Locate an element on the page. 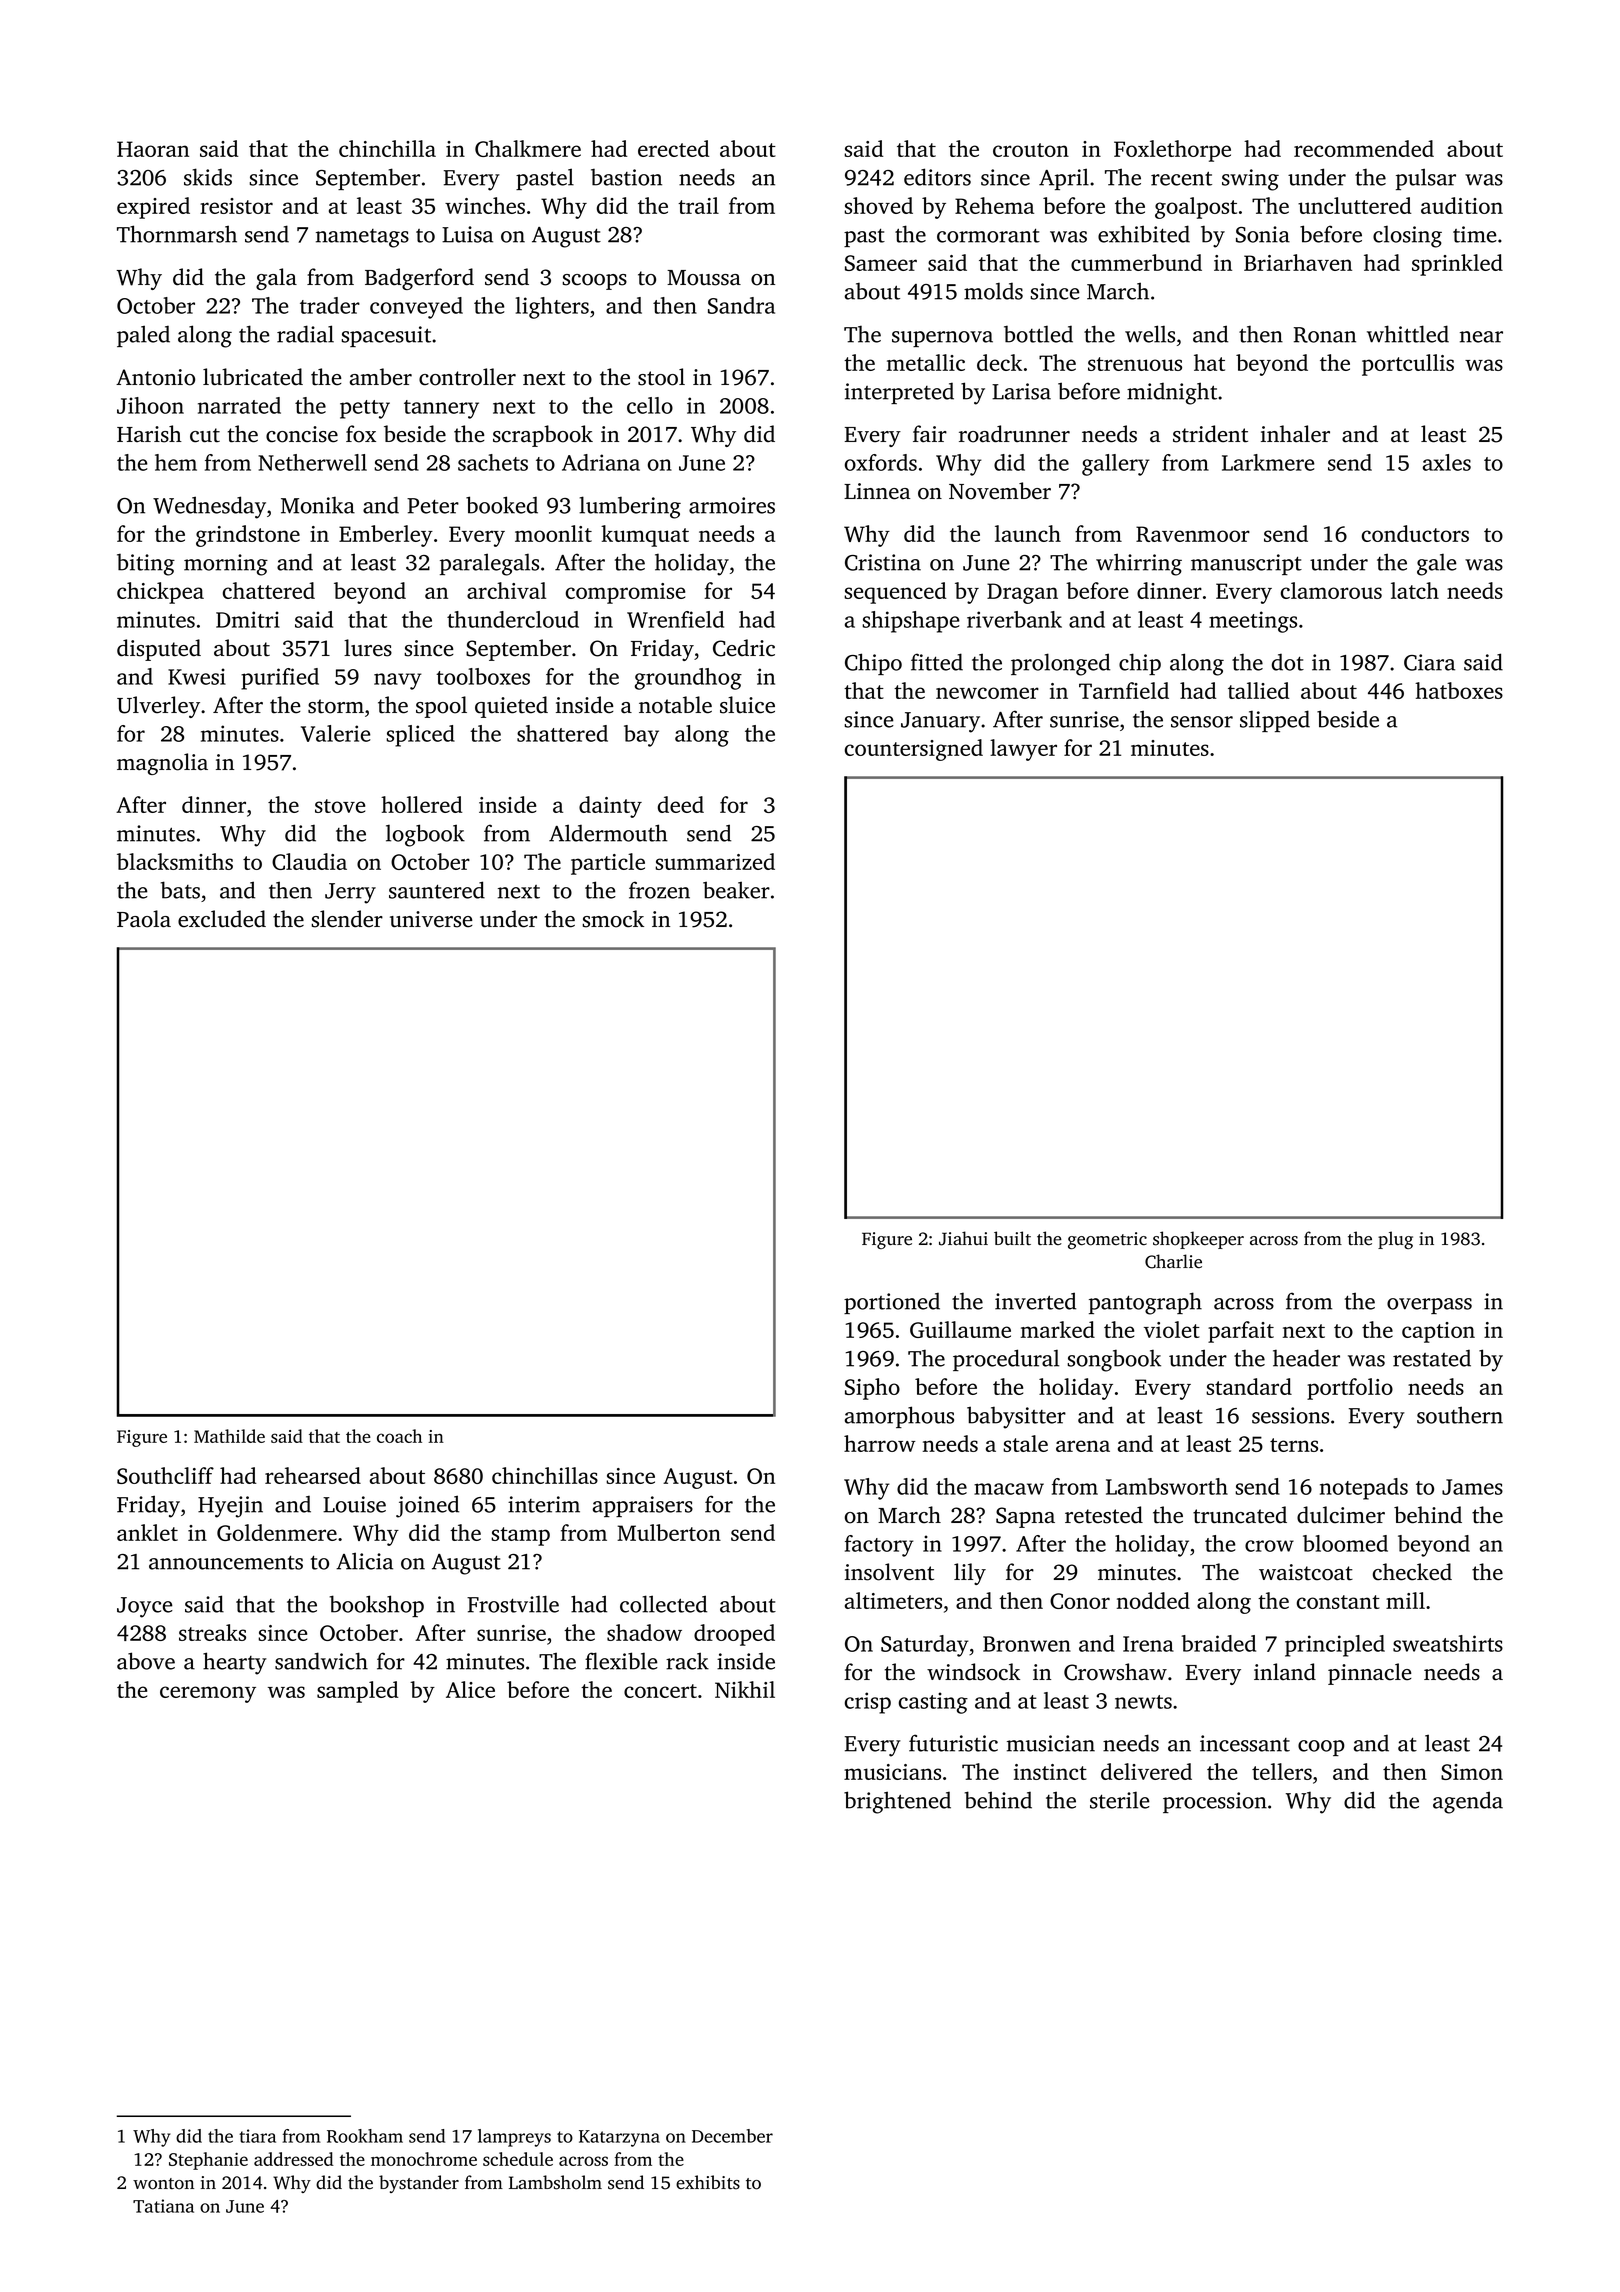 The image size is (1620, 2292). Mathilde is located at coordinates (229, 1436).
